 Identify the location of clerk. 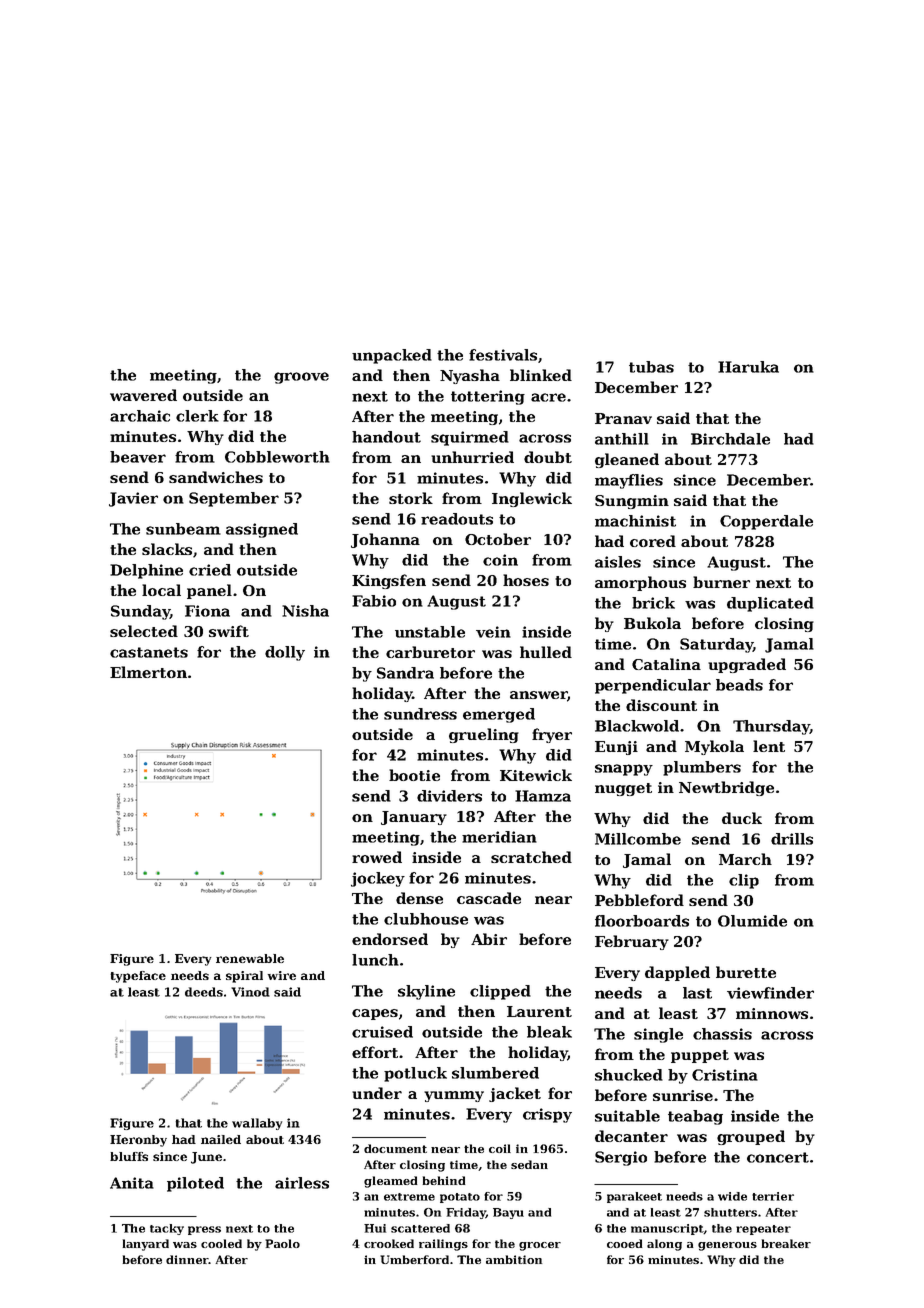
(197, 416).
